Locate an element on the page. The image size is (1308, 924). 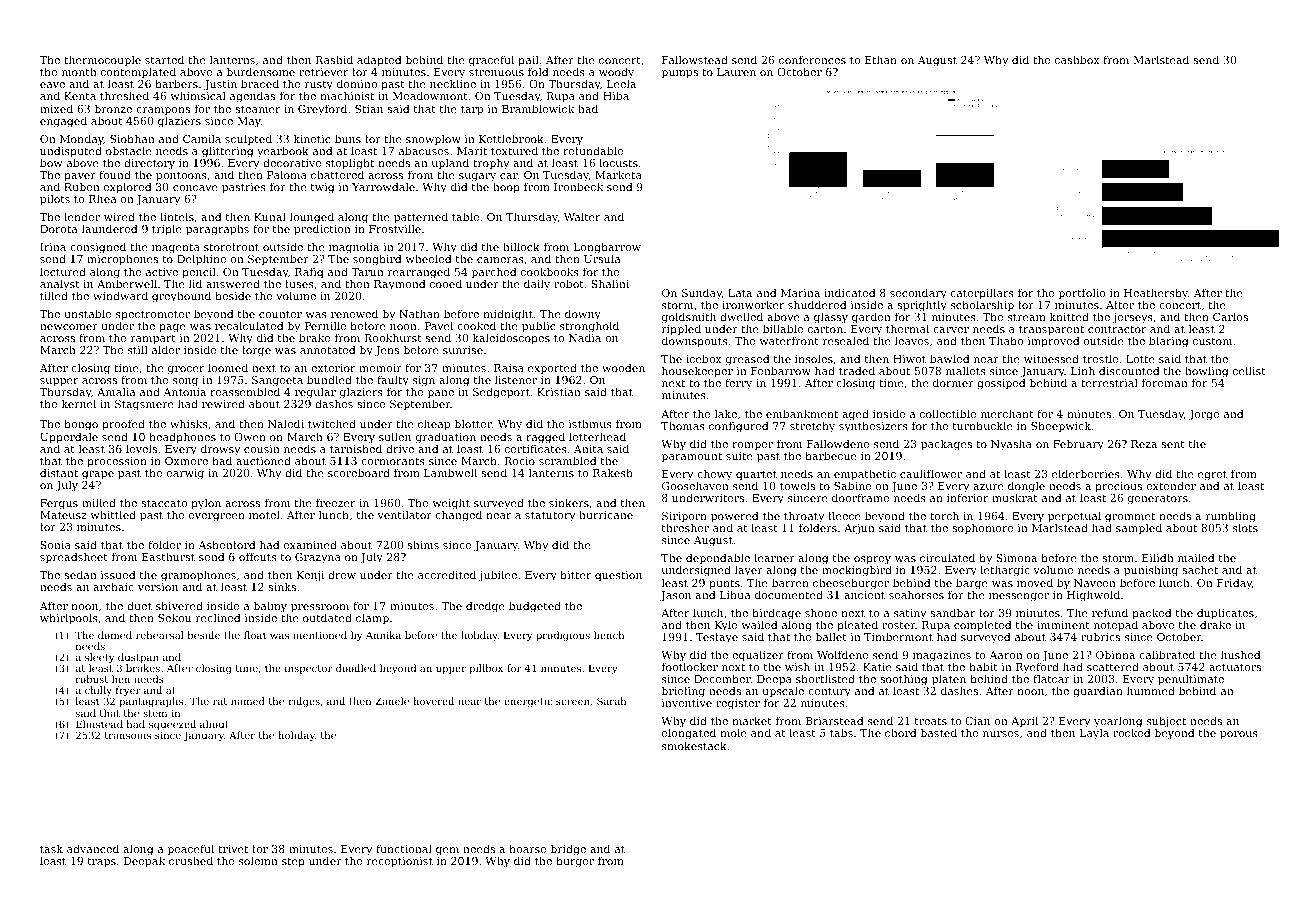
Rashid is located at coordinates (334, 59).
